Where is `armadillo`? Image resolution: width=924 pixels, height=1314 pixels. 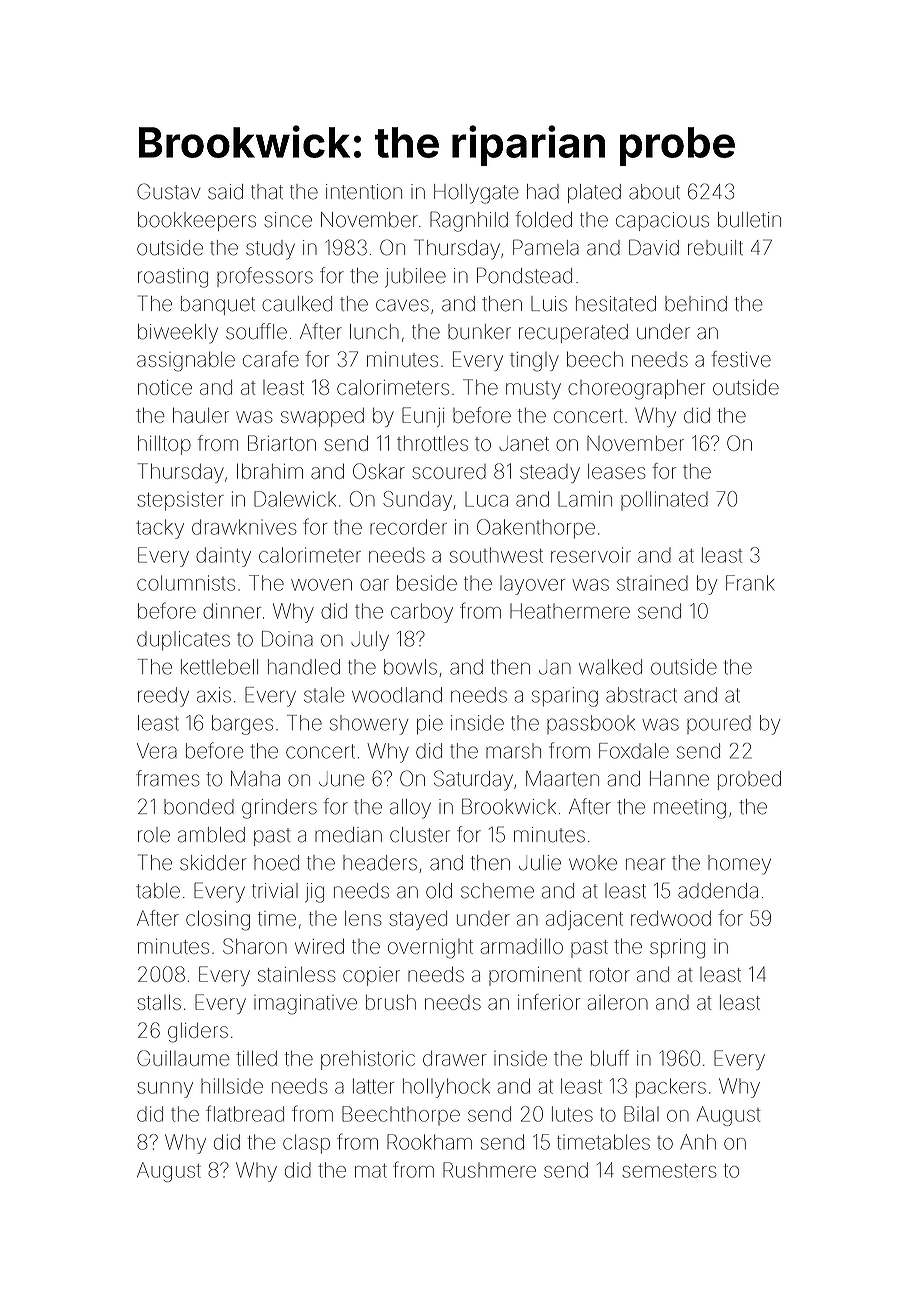 armadillo is located at coordinates (522, 946).
